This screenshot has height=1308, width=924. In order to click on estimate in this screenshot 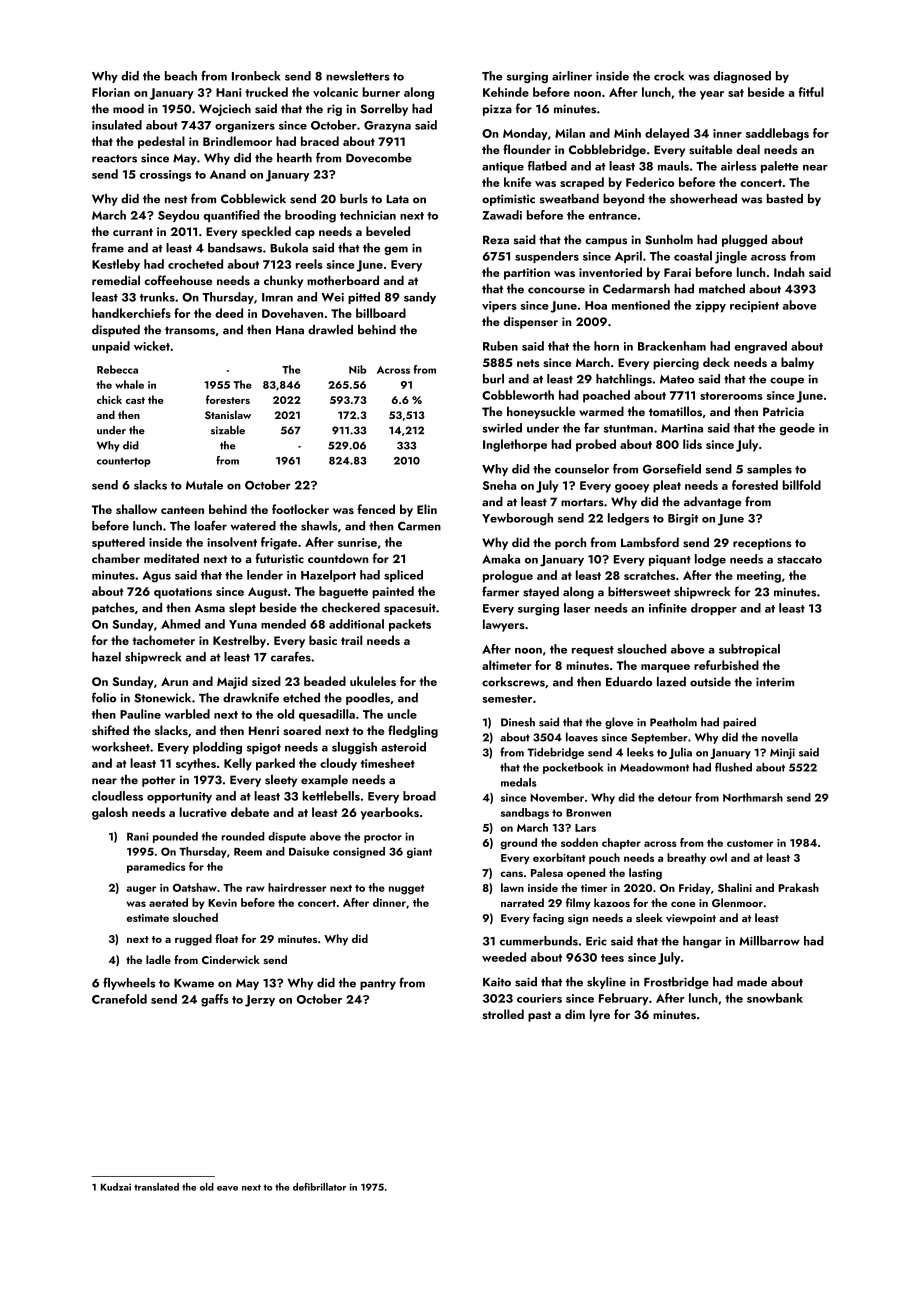, I will do `click(148, 918)`.
